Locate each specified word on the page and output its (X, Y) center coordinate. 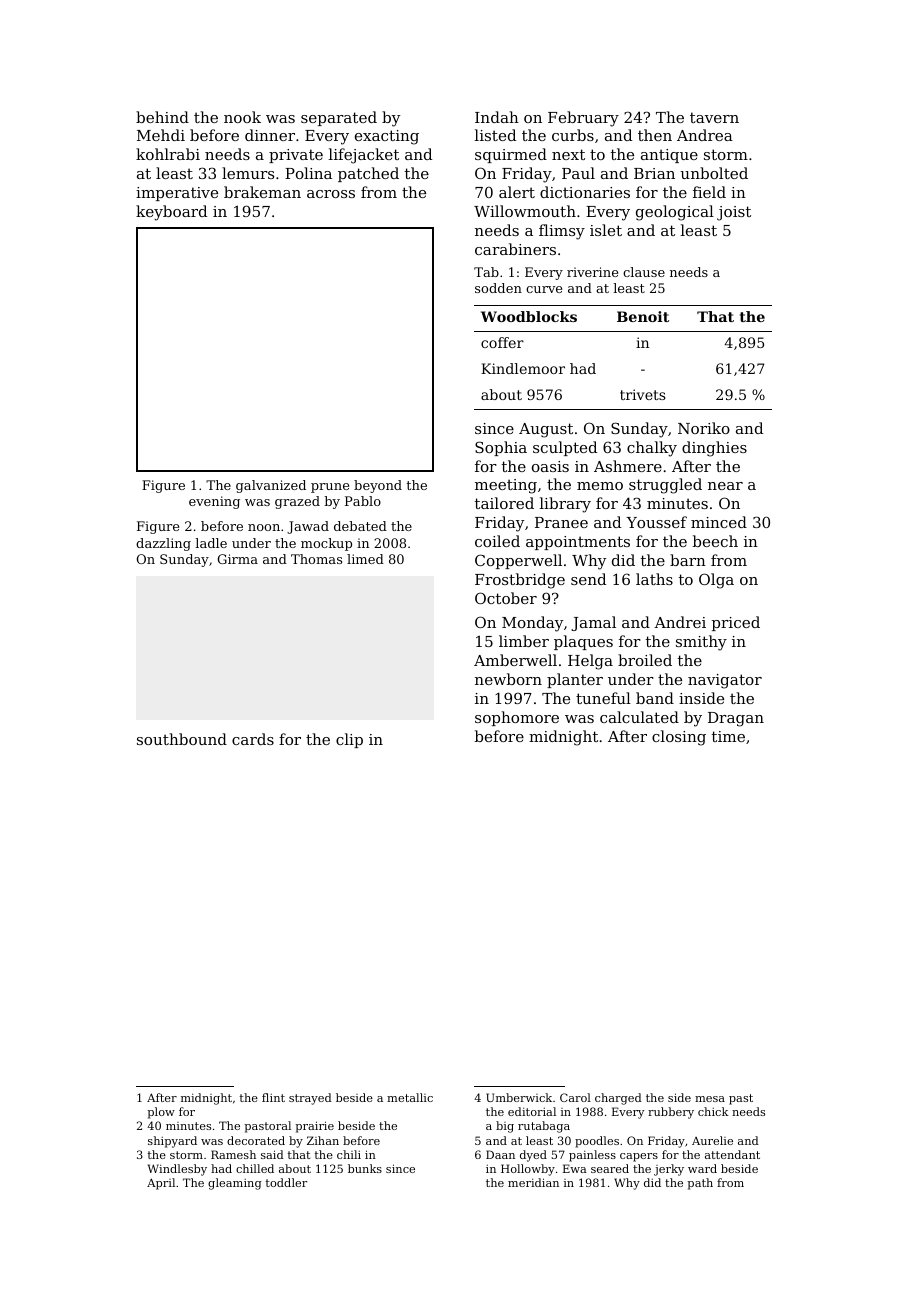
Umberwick (519, 1097)
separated (339, 118)
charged (618, 1099)
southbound (182, 739)
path (700, 1184)
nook (242, 117)
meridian (533, 1182)
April (161, 1184)
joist (734, 213)
